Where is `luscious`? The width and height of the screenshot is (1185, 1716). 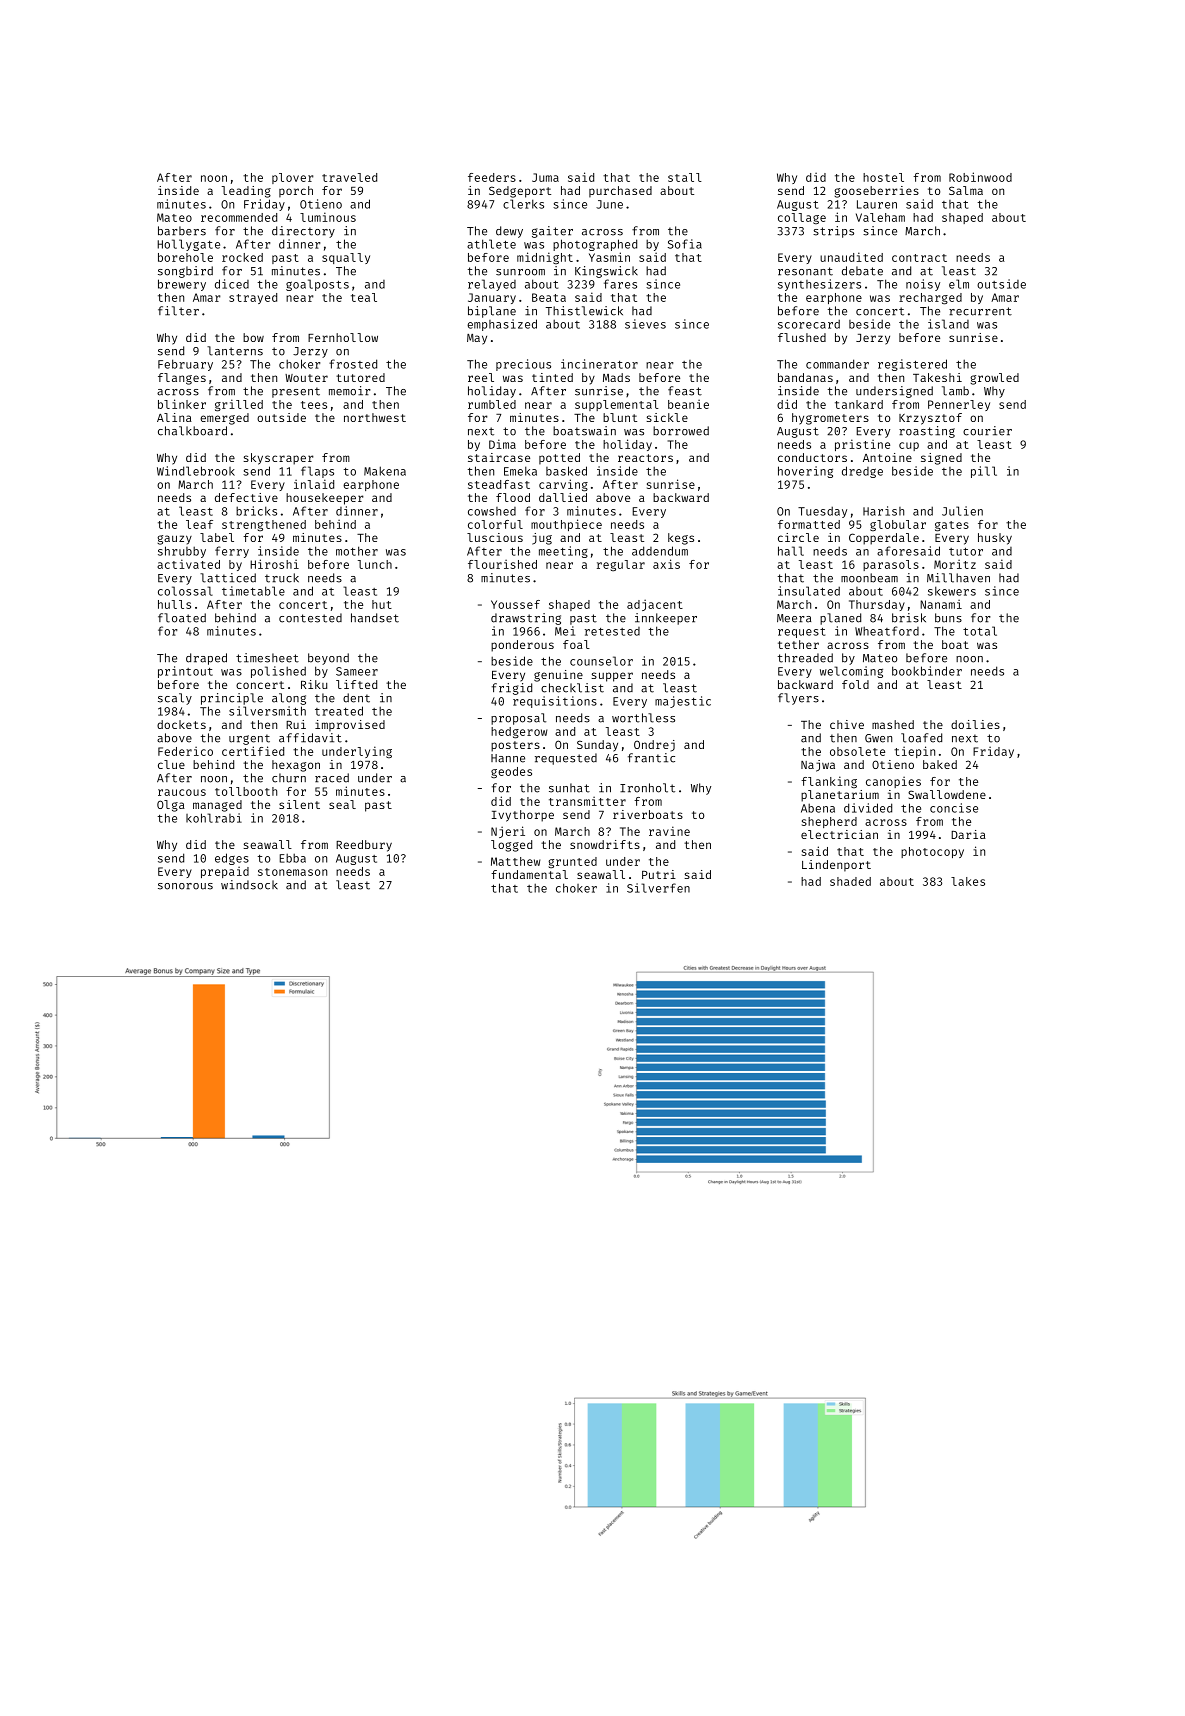 luscious is located at coordinates (495, 537).
